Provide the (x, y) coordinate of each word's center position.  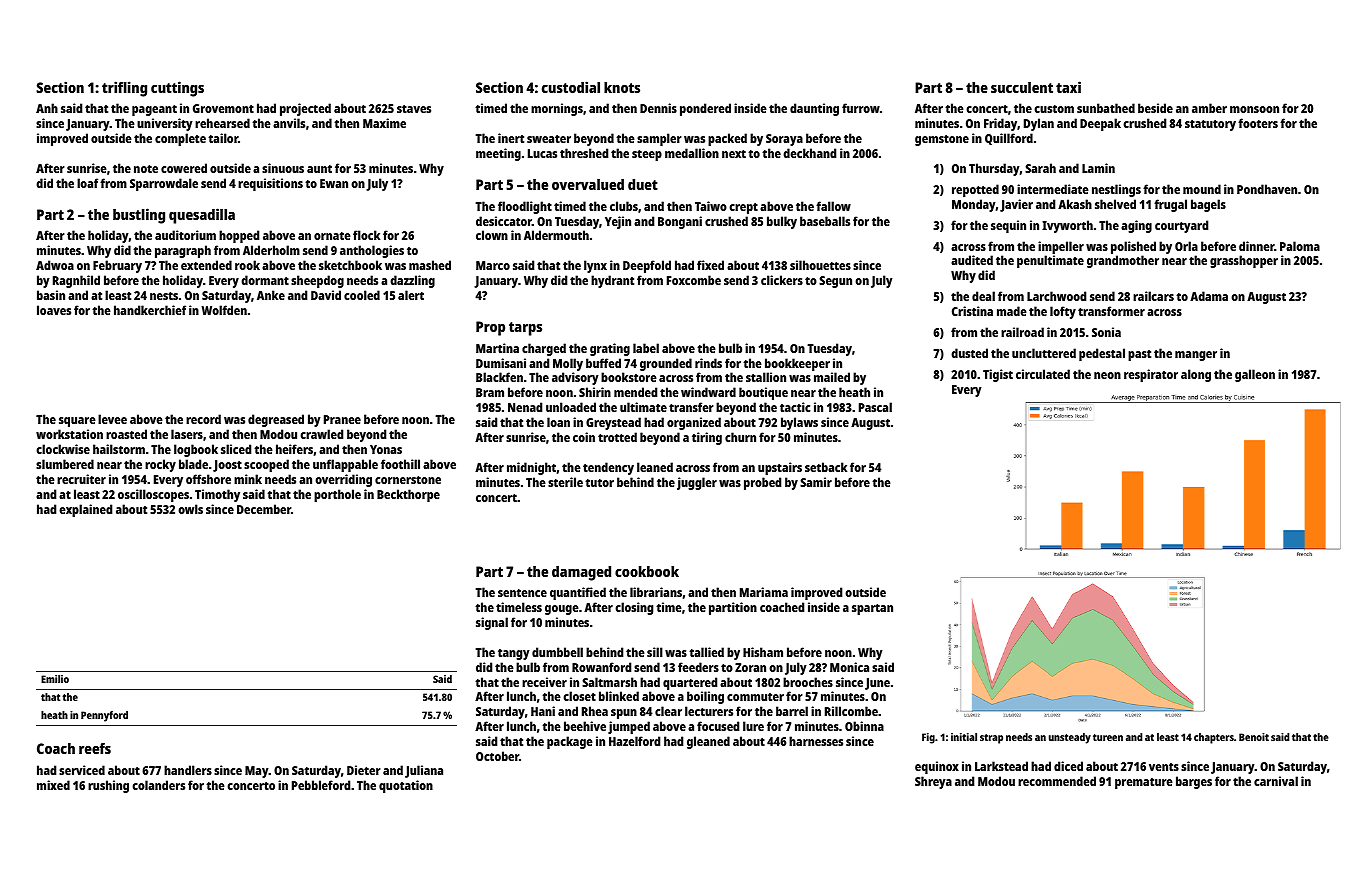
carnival (1276, 781)
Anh (47, 108)
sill (655, 652)
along (1196, 375)
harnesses (816, 741)
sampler (659, 139)
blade (193, 464)
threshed (584, 153)
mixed (53, 785)
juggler (697, 483)
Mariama (764, 592)
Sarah (1040, 168)
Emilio (55, 679)
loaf (87, 183)
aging (1136, 226)
